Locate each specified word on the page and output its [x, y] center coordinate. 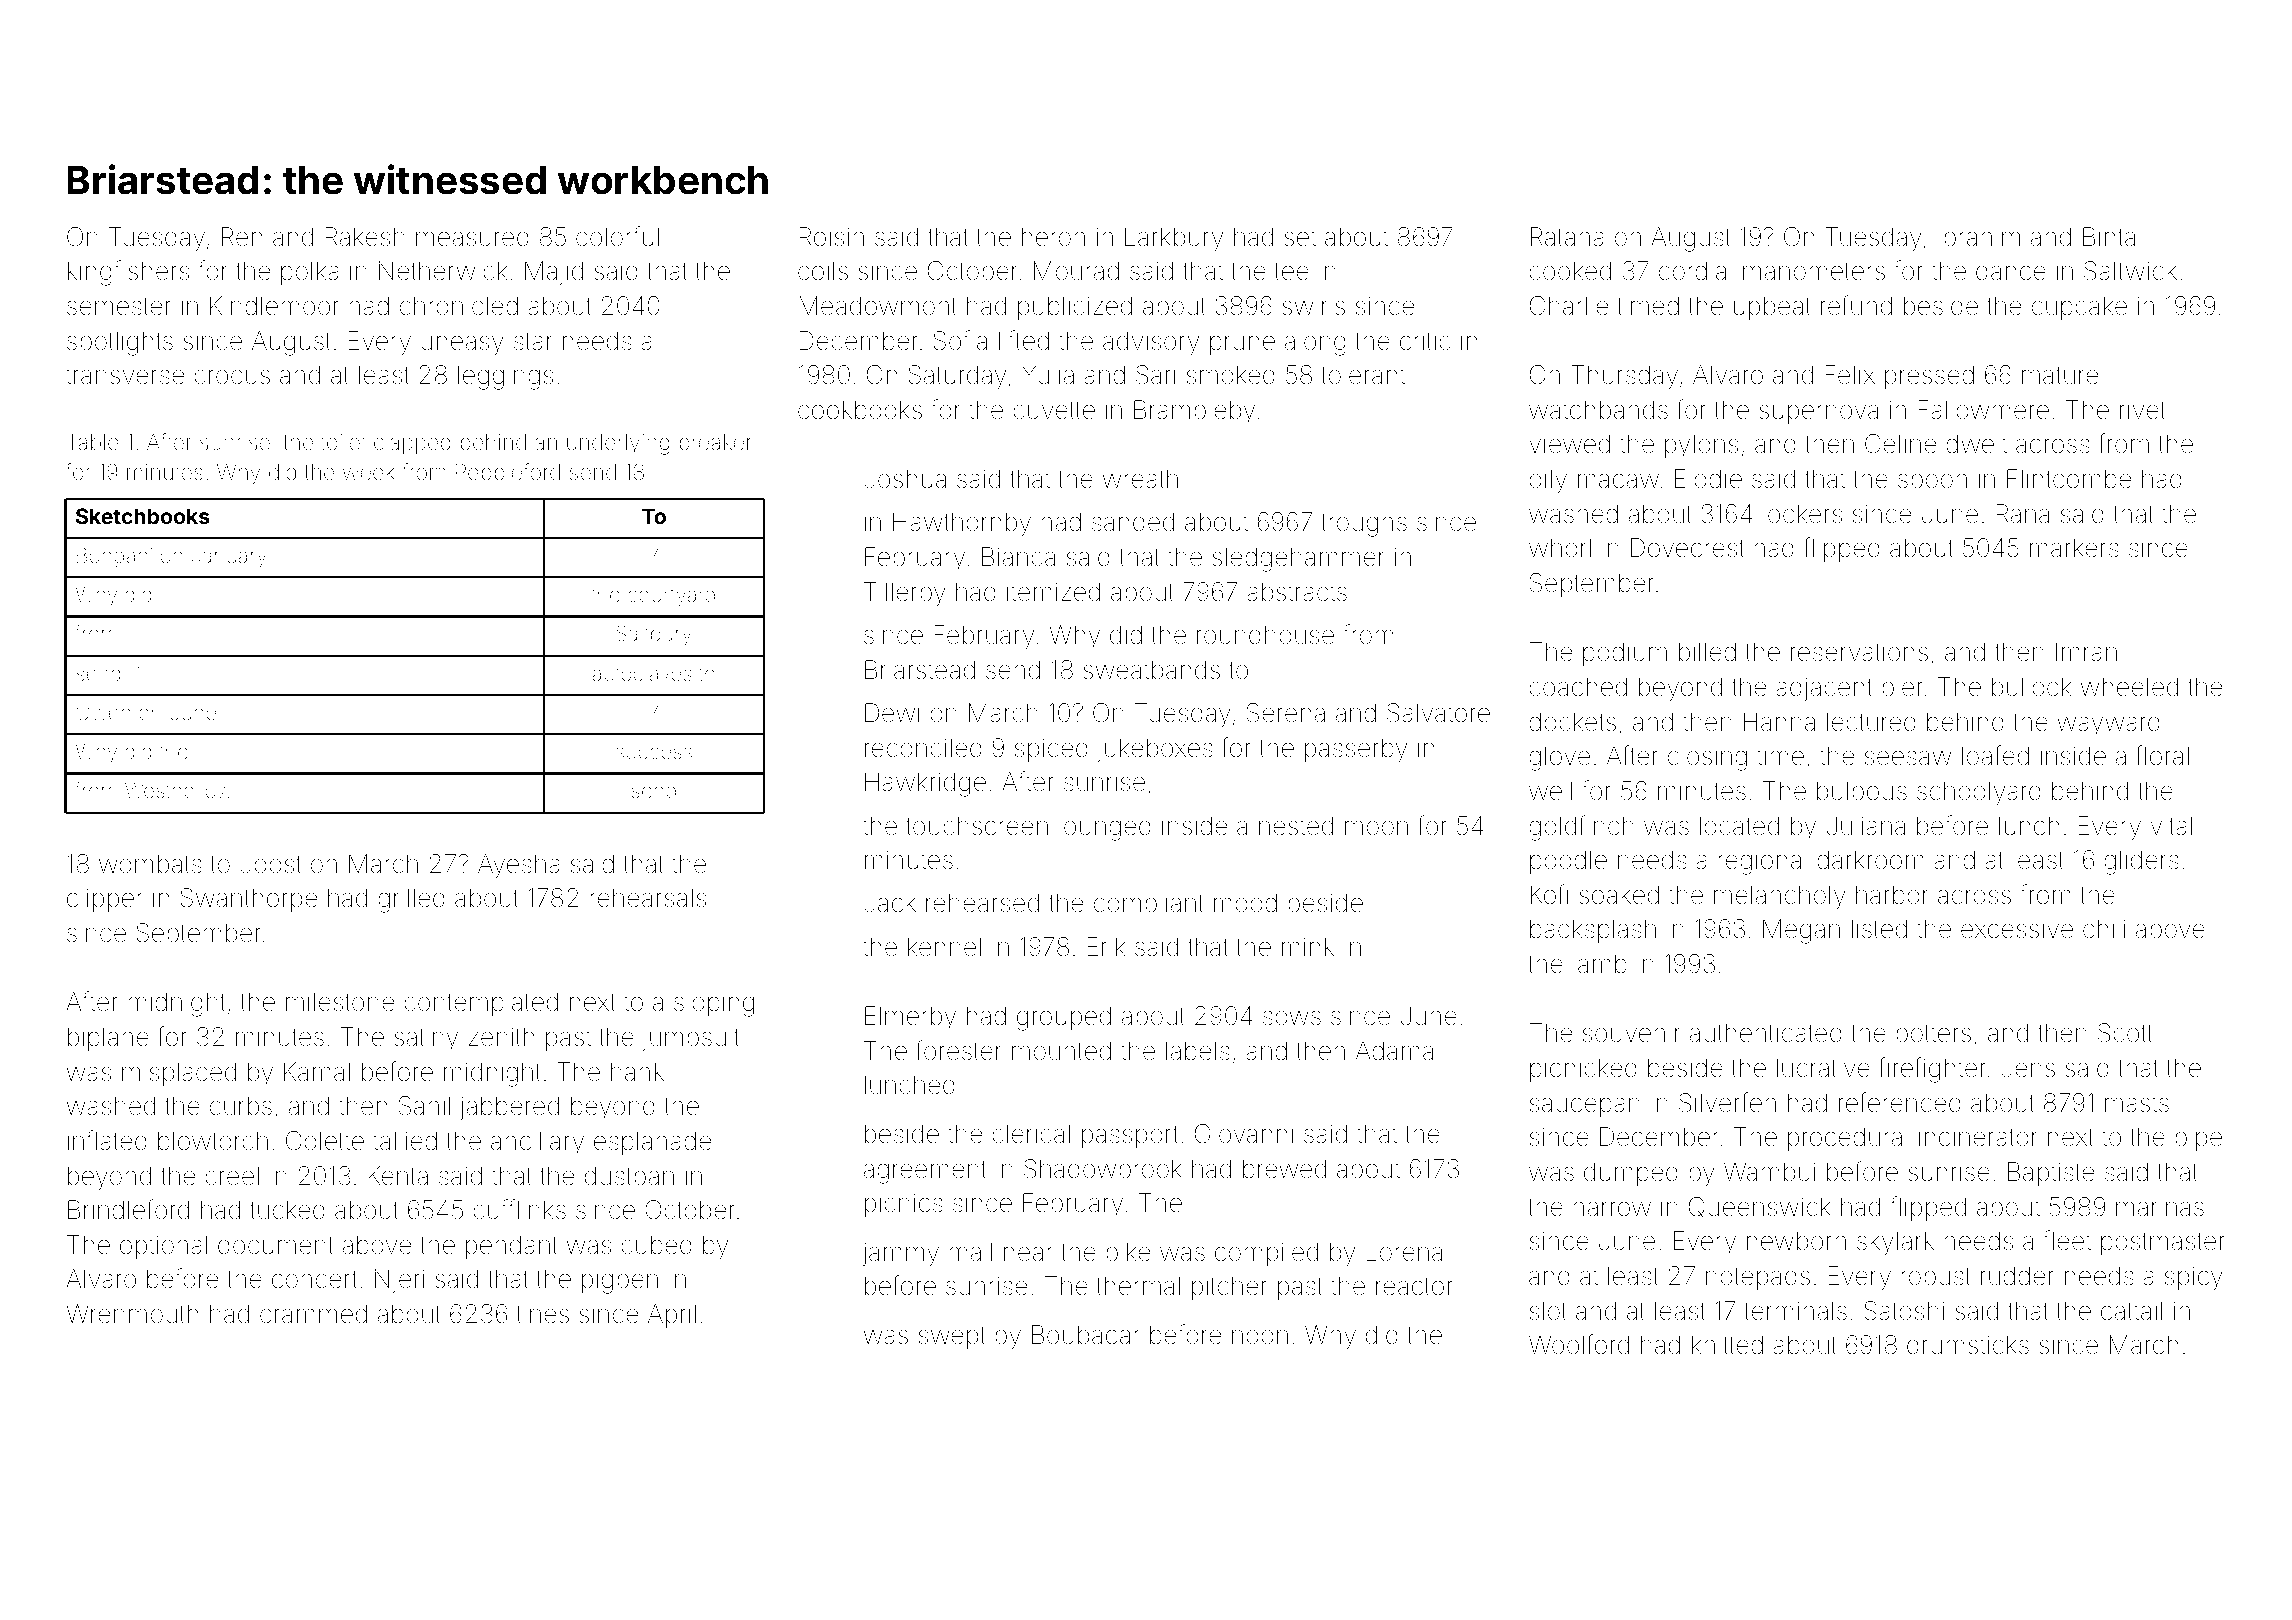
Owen [103, 712]
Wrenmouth [132, 1314]
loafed [1995, 755]
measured [472, 237]
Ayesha [519, 866]
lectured [1871, 722]
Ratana [1567, 237]
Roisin [831, 237]
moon [1376, 828]
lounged [1105, 828]
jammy [900, 1254]
